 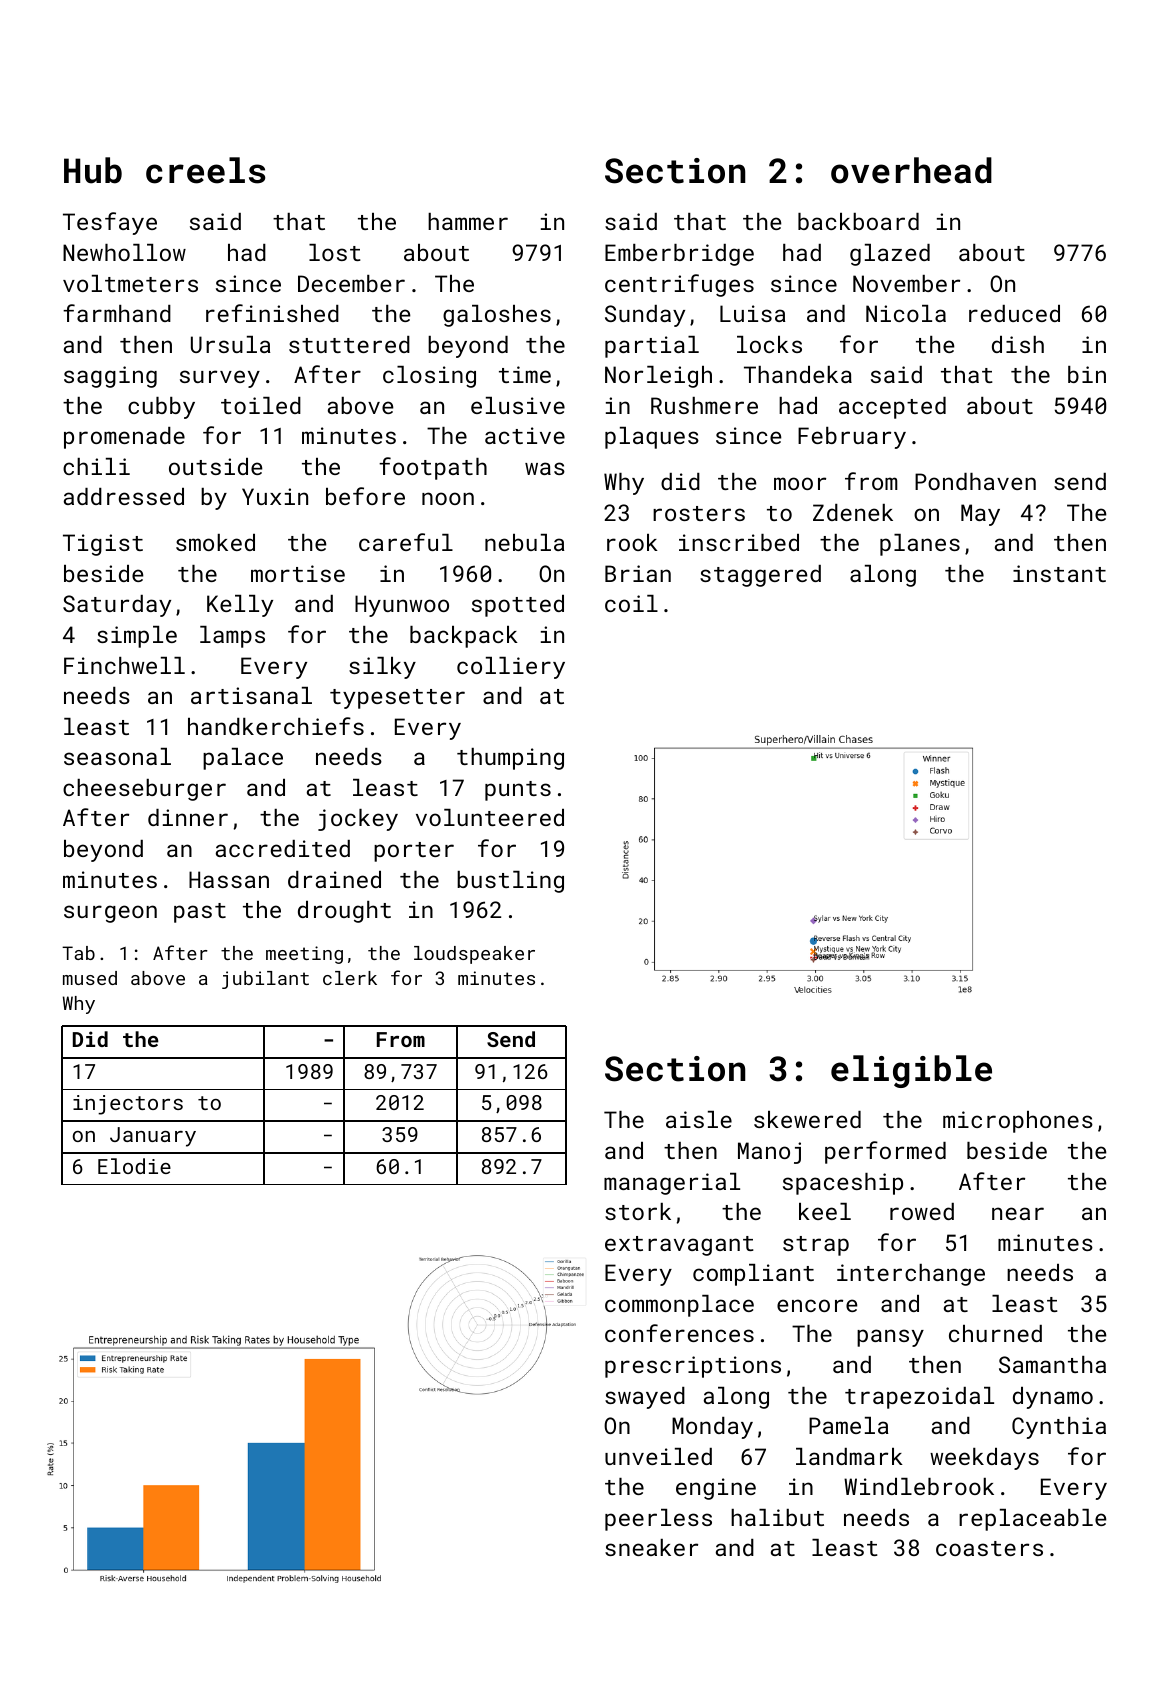 I want to click on artisanal, so click(x=251, y=695).
